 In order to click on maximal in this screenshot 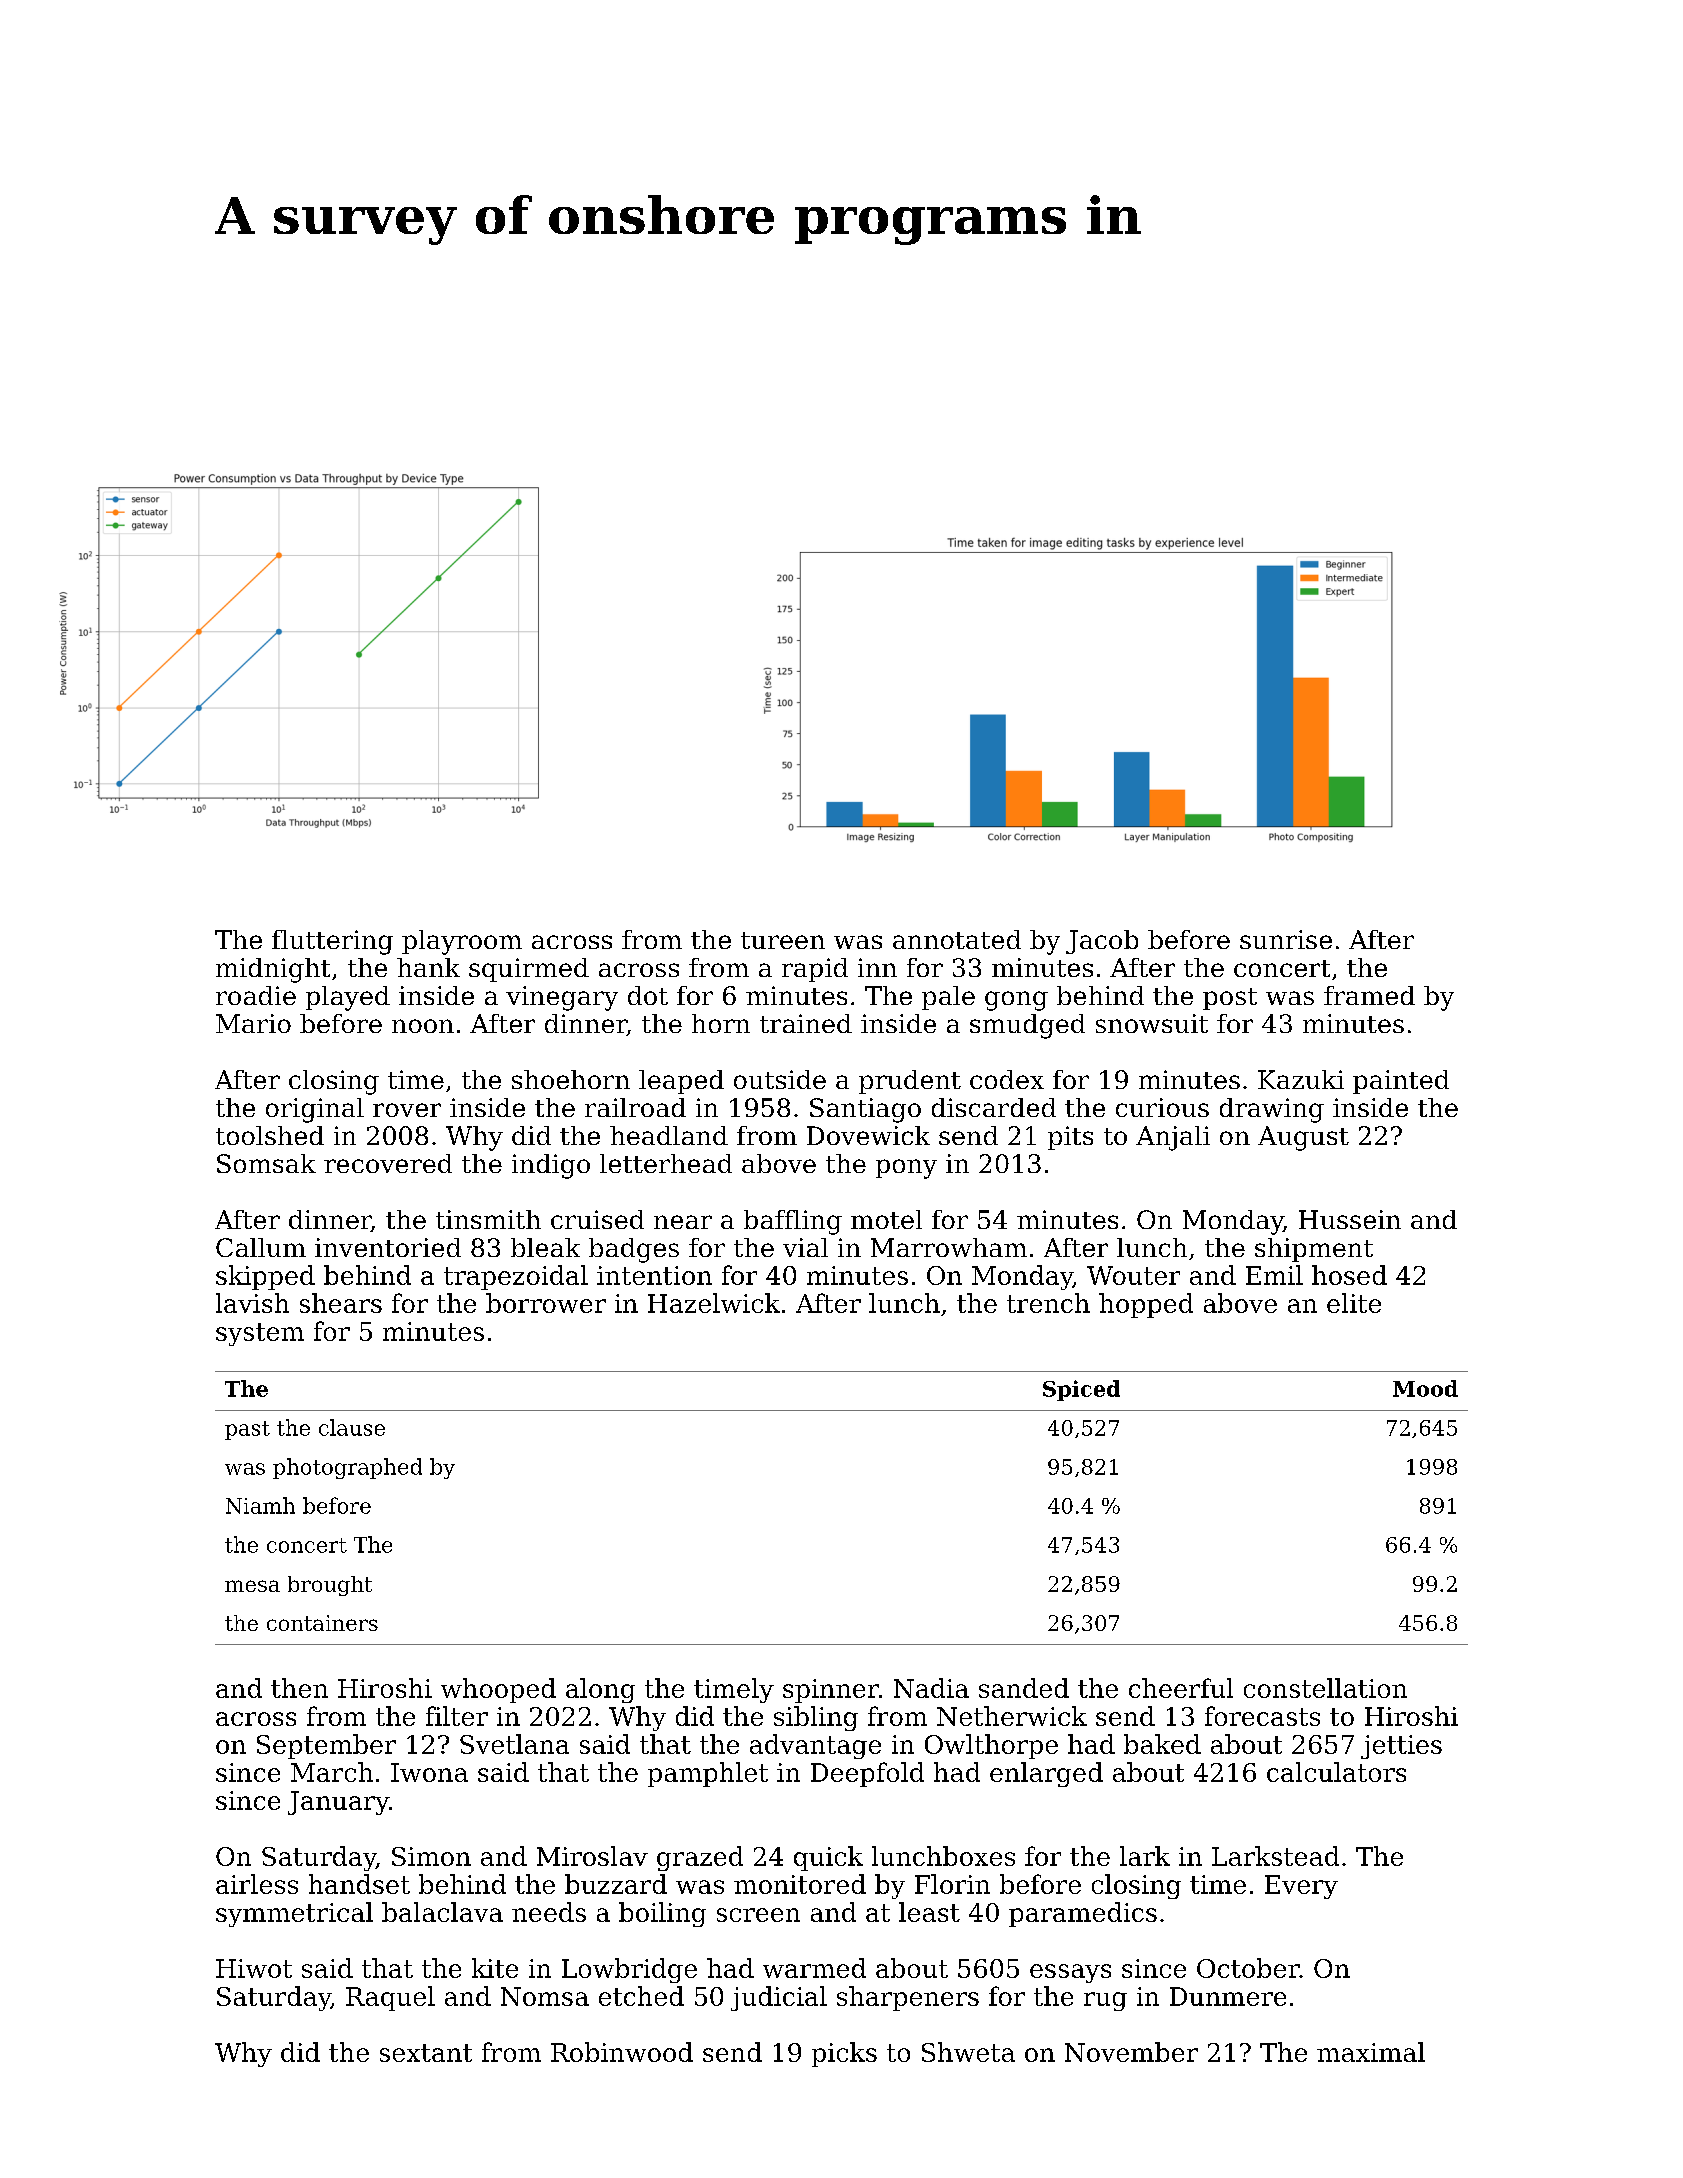, I will do `click(1371, 2052)`.
